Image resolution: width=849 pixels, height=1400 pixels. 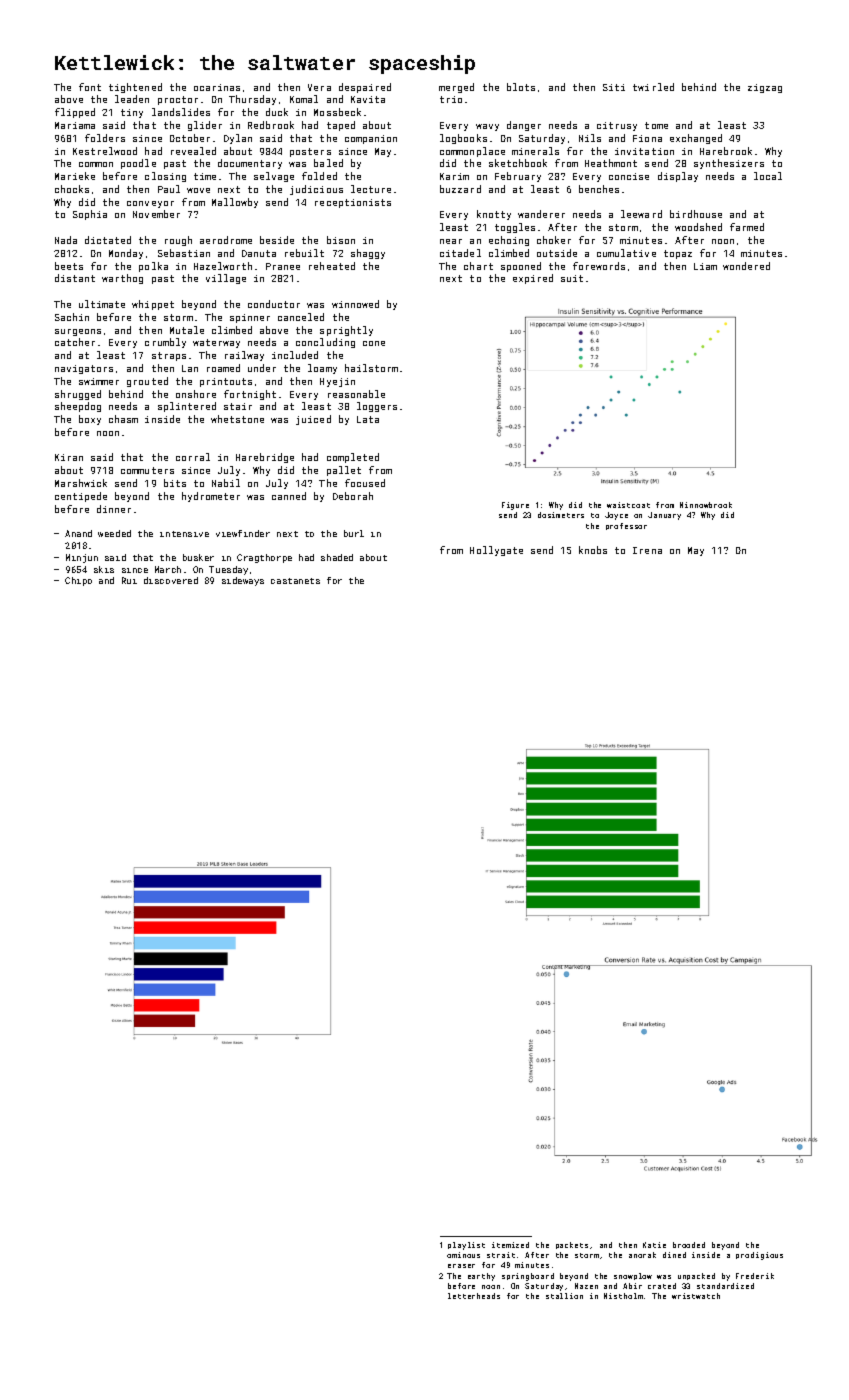 I want to click on zigzag, so click(x=765, y=88).
